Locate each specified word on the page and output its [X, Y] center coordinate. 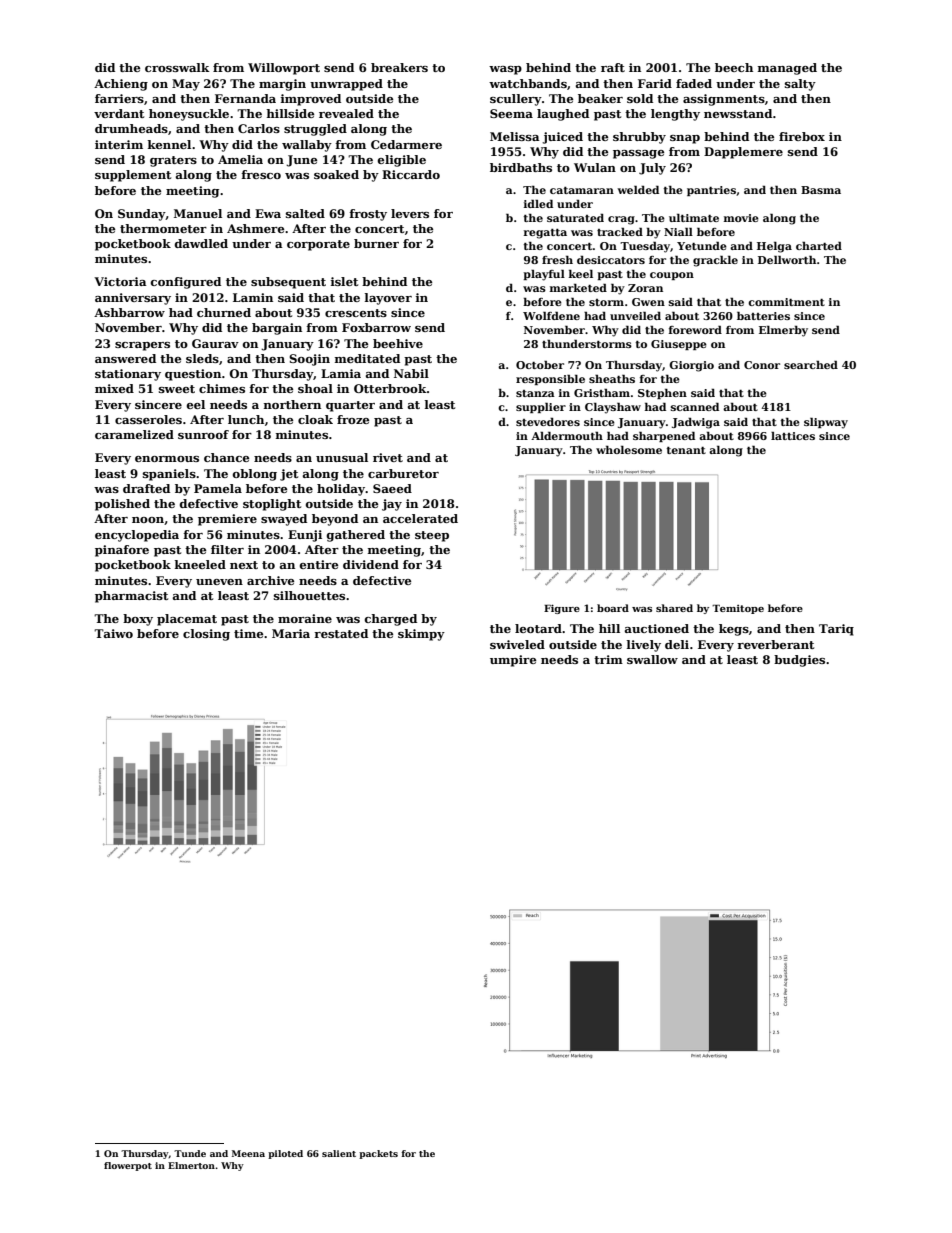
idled [538, 203]
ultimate [694, 218]
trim [608, 659]
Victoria [120, 281]
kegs [734, 630]
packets [378, 1154]
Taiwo [113, 633]
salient [339, 1153]
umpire [513, 661]
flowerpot [128, 1166]
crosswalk [177, 67]
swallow [652, 659]
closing [206, 635]
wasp [505, 70]
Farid [655, 83]
